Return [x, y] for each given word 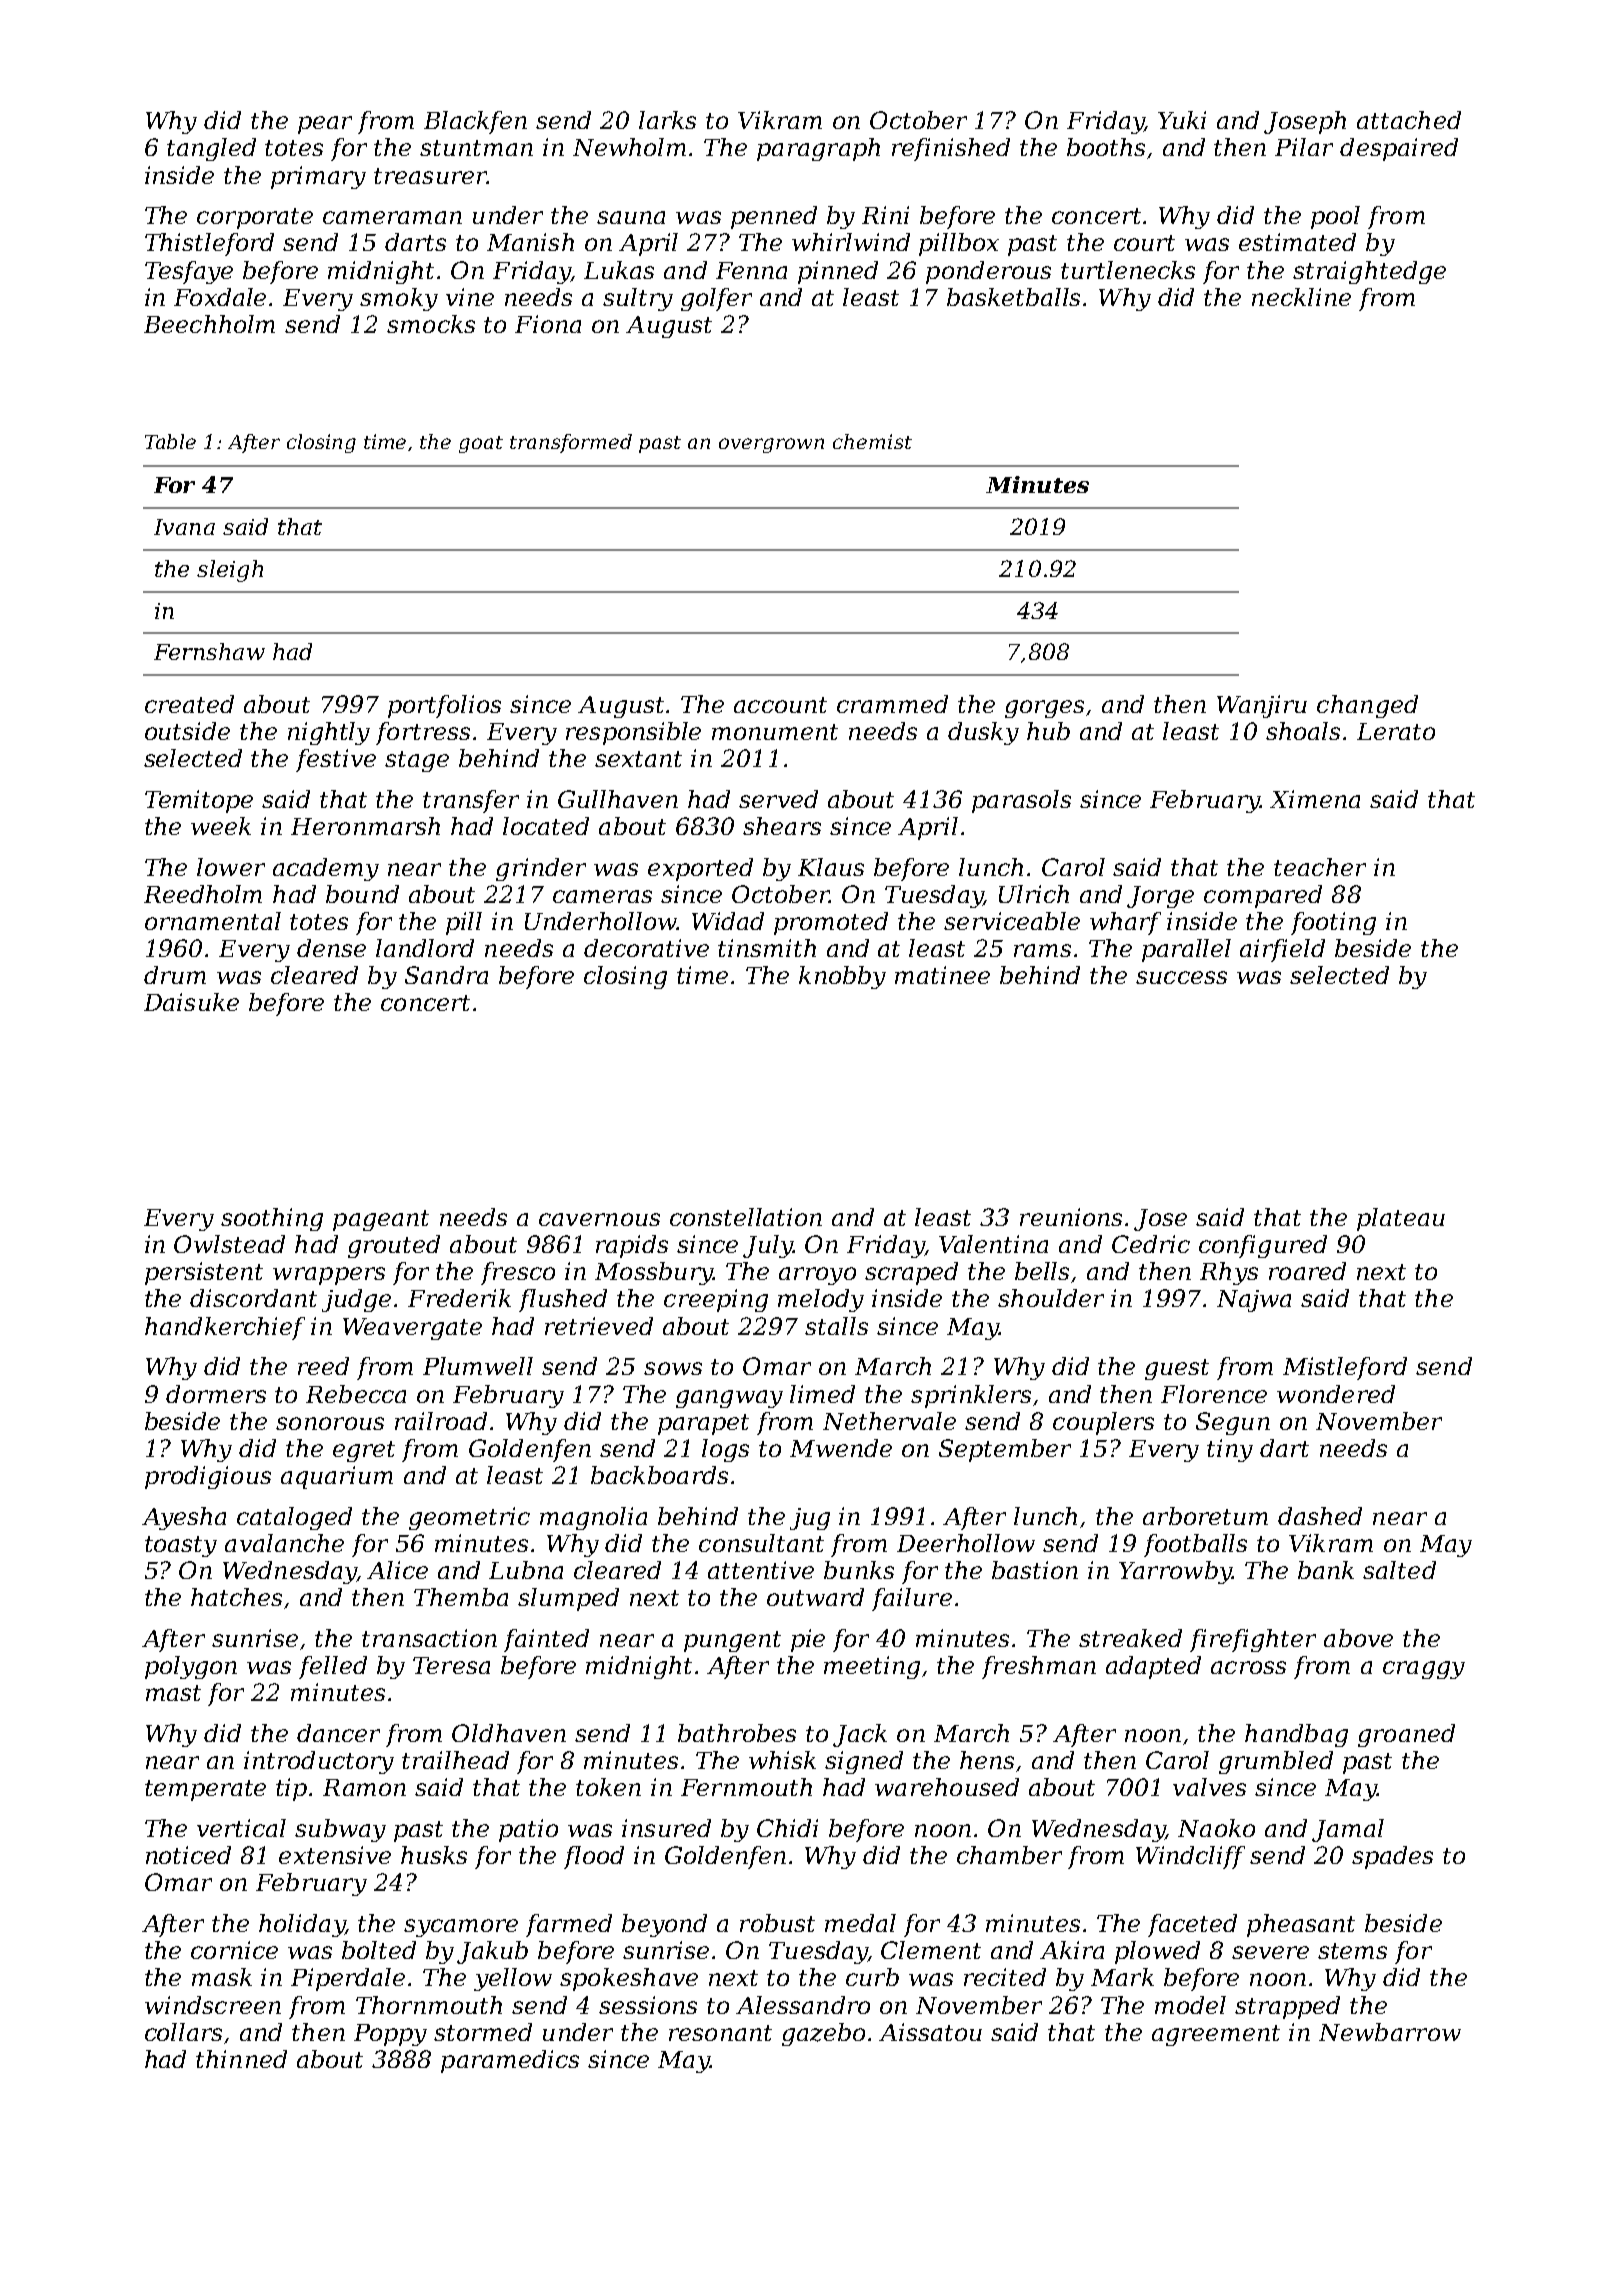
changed [1367, 706]
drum [175, 975]
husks [434, 1855]
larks [667, 120]
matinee [942, 975]
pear [325, 125]
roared [1307, 1271]
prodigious [208, 1477]
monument [775, 732]
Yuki [1182, 120]
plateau [1401, 1219]
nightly [329, 733]
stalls [836, 1326]
